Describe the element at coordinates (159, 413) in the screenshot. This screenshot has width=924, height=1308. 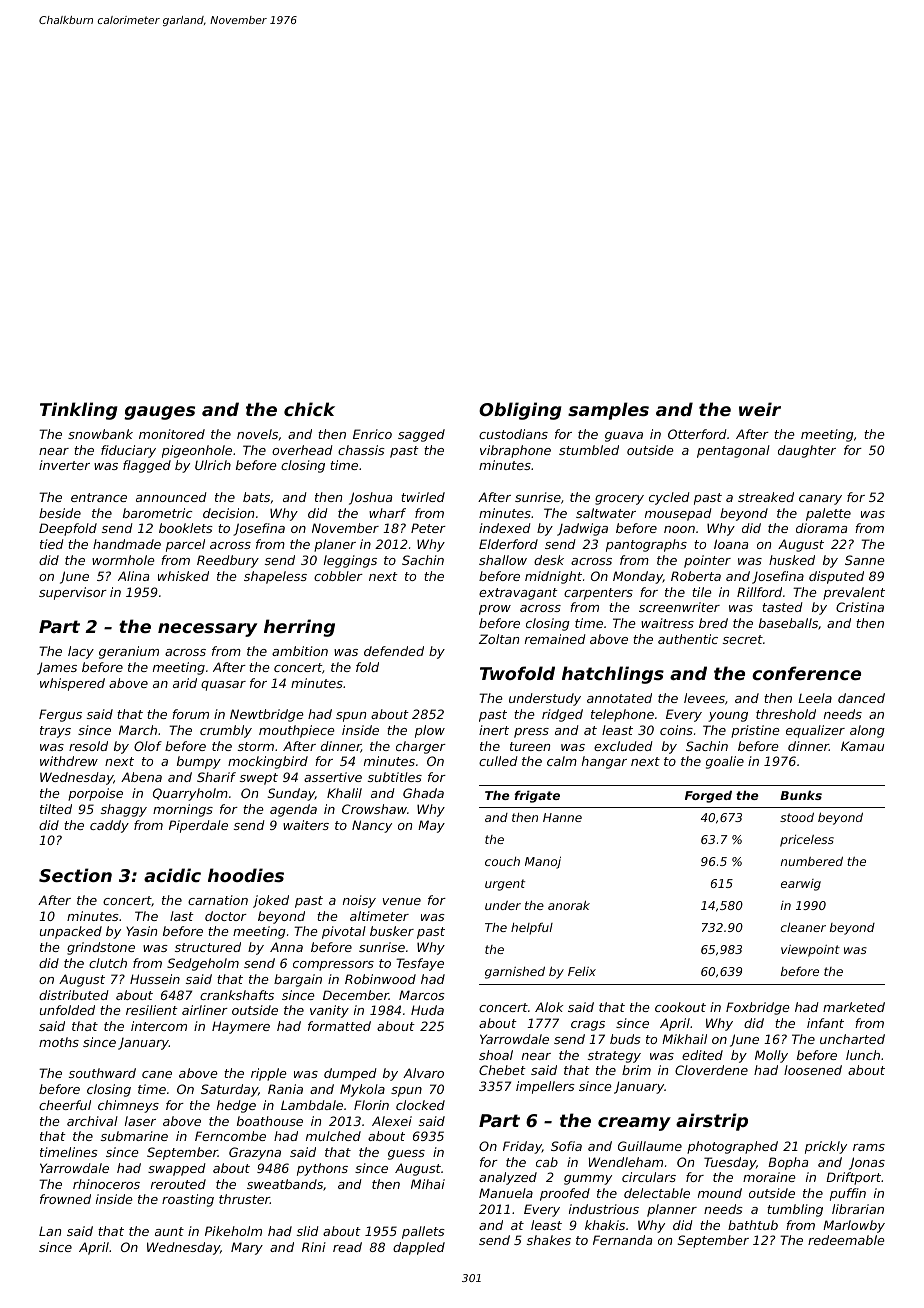
I see `gauges` at that location.
